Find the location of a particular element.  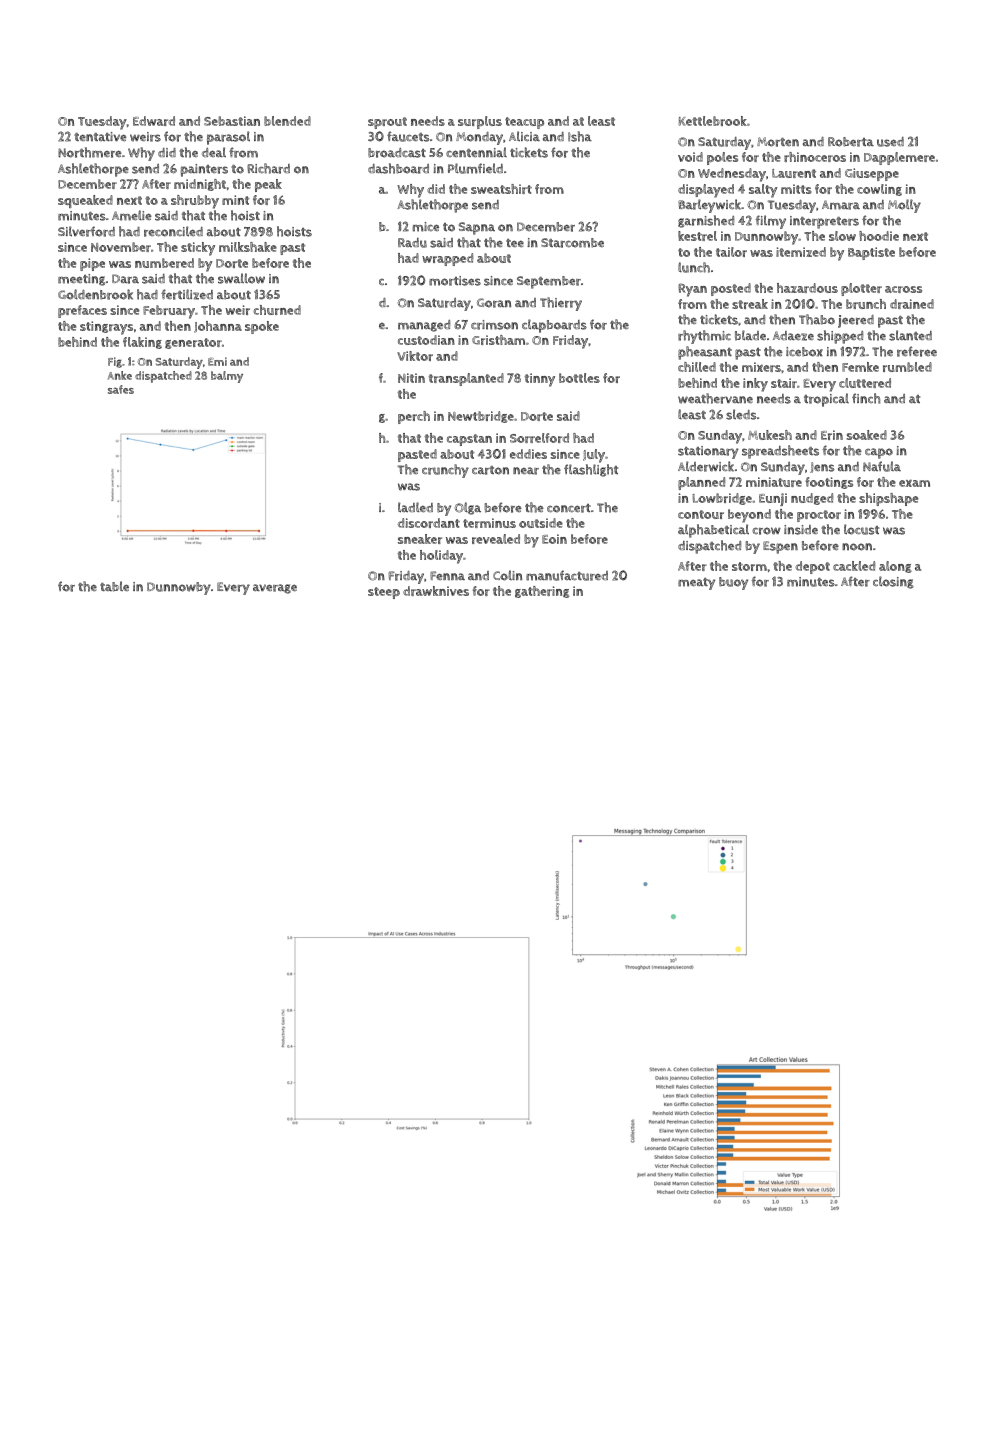

Starcombe is located at coordinates (572, 243).
